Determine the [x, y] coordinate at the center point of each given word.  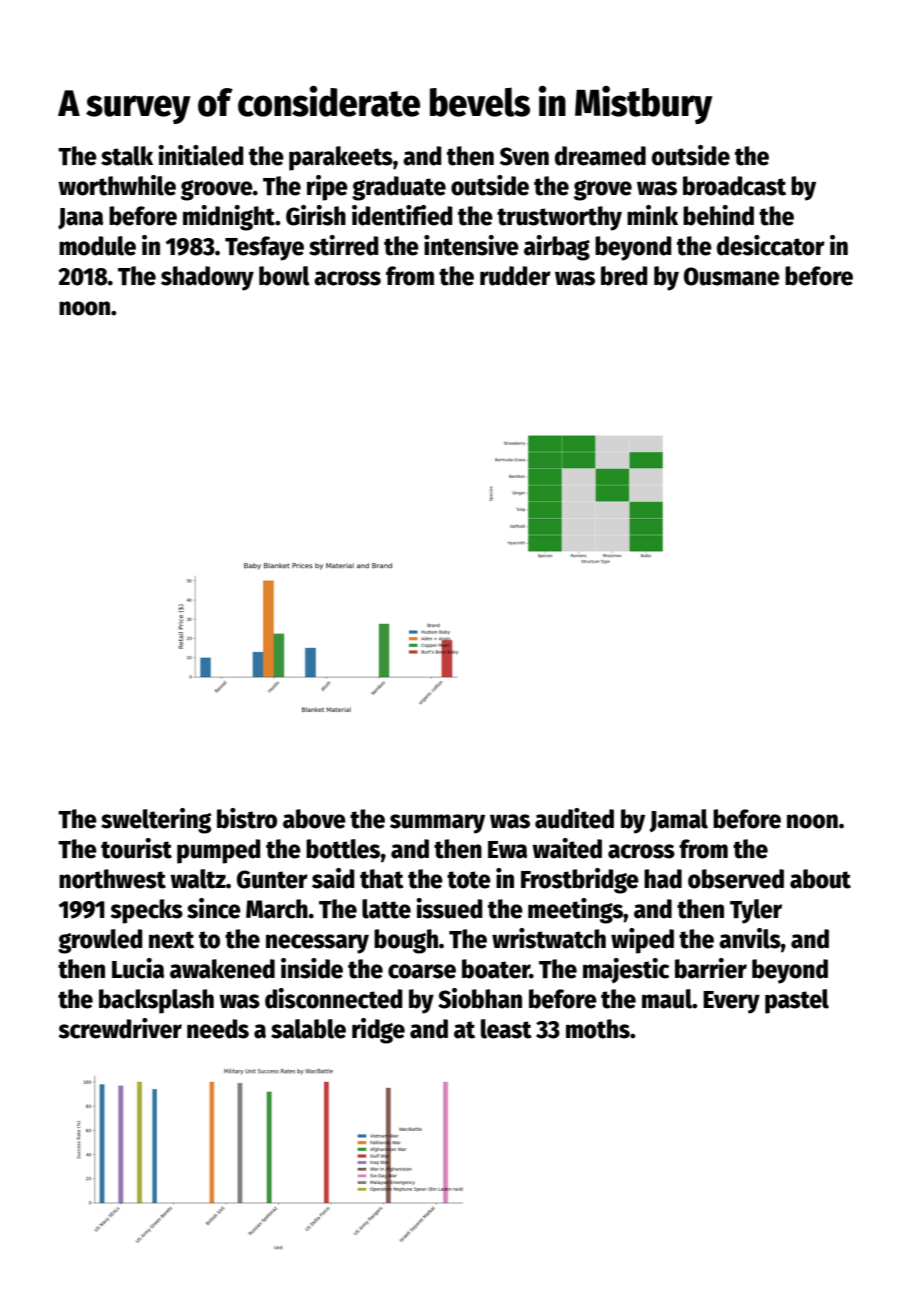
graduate [399, 188]
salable [308, 1029]
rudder [515, 276]
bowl [284, 276]
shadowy [207, 278]
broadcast [734, 186]
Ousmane [732, 276]
